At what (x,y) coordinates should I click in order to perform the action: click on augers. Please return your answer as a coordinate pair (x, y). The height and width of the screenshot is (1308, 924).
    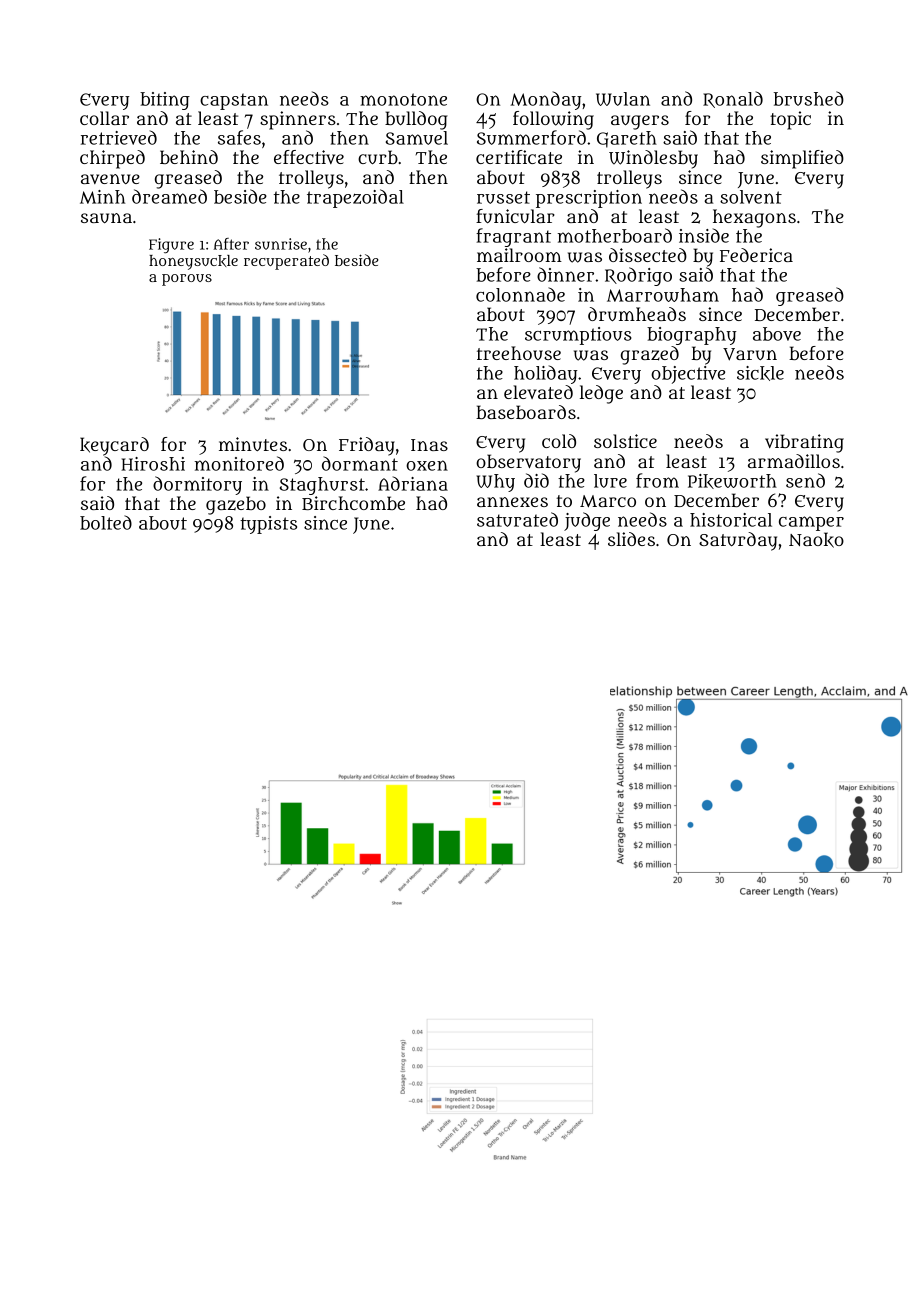
    Looking at the image, I should click on (640, 122).
